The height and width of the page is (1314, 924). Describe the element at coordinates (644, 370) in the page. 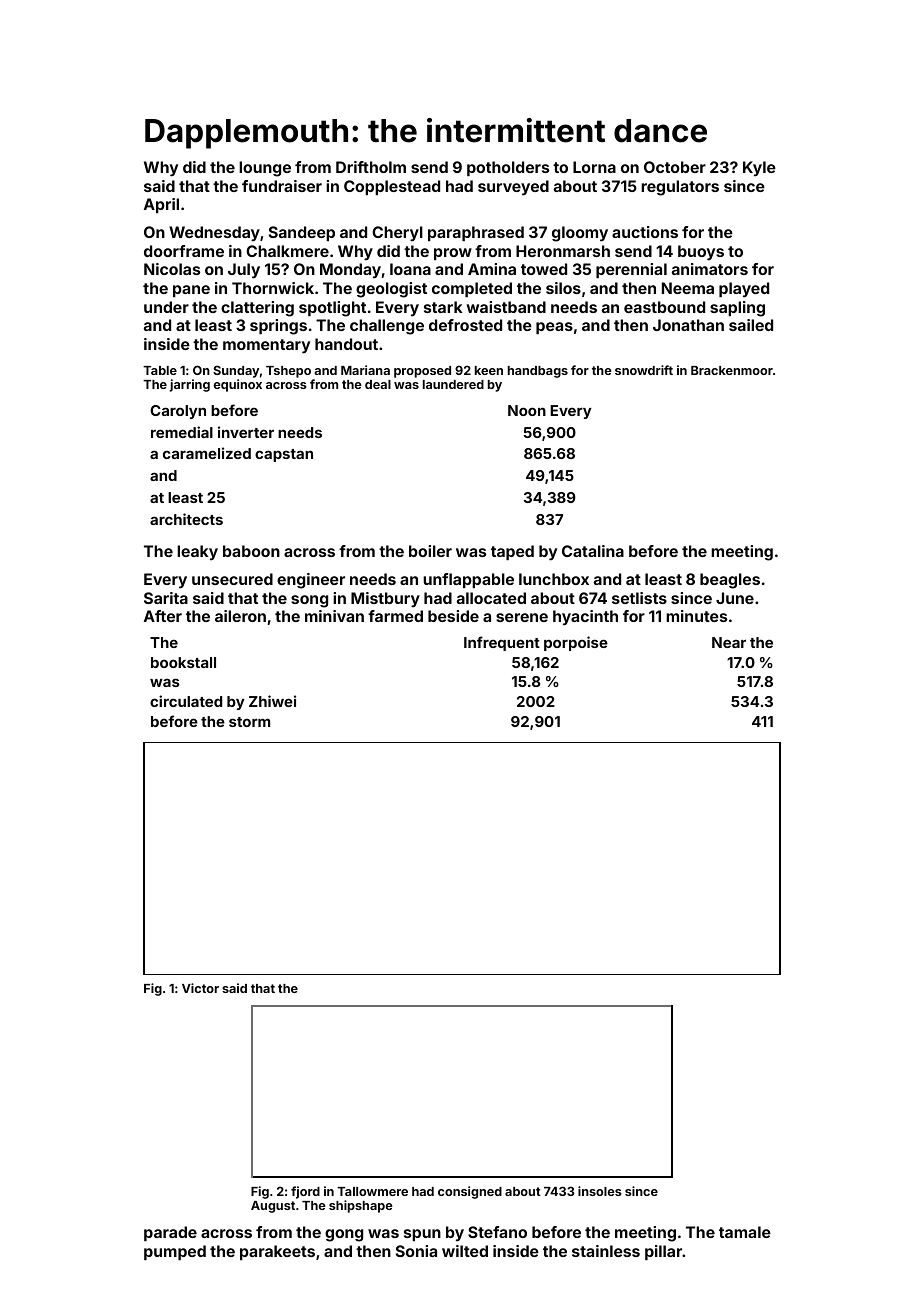

I see `snowdrift` at that location.
